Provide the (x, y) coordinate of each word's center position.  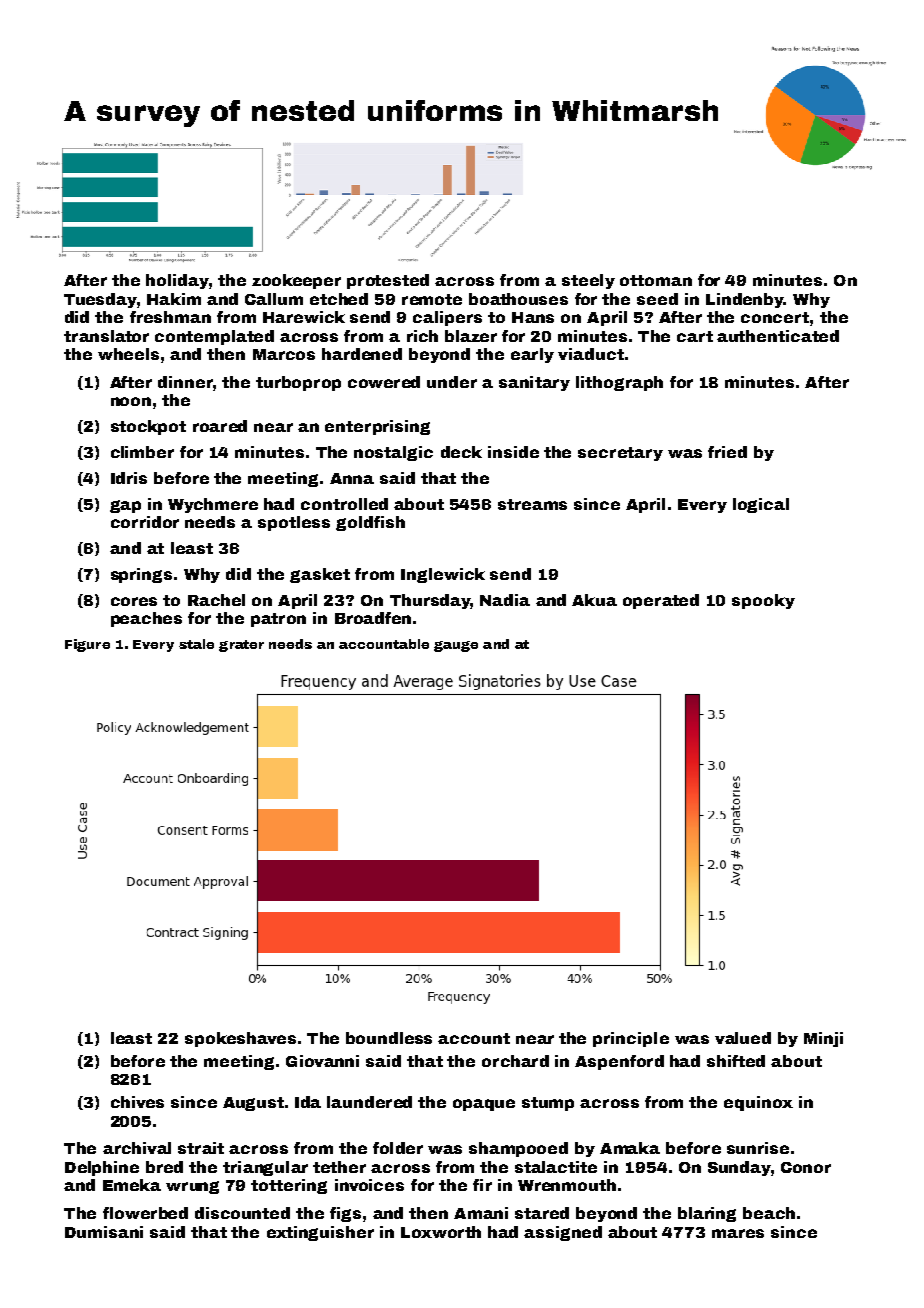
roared (220, 426)
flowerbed (145, 1213)
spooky (763, 601)
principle (631, 1039)
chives (137, 1102)
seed (657, 299)
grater (241, 646)
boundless (389, 1038)
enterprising (377, 427)
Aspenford (619, 1062)
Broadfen (373, 618)
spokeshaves (240, 1039)
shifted (736, 1061)
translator (106, 336)
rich (422, 336)
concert (775, 317)
